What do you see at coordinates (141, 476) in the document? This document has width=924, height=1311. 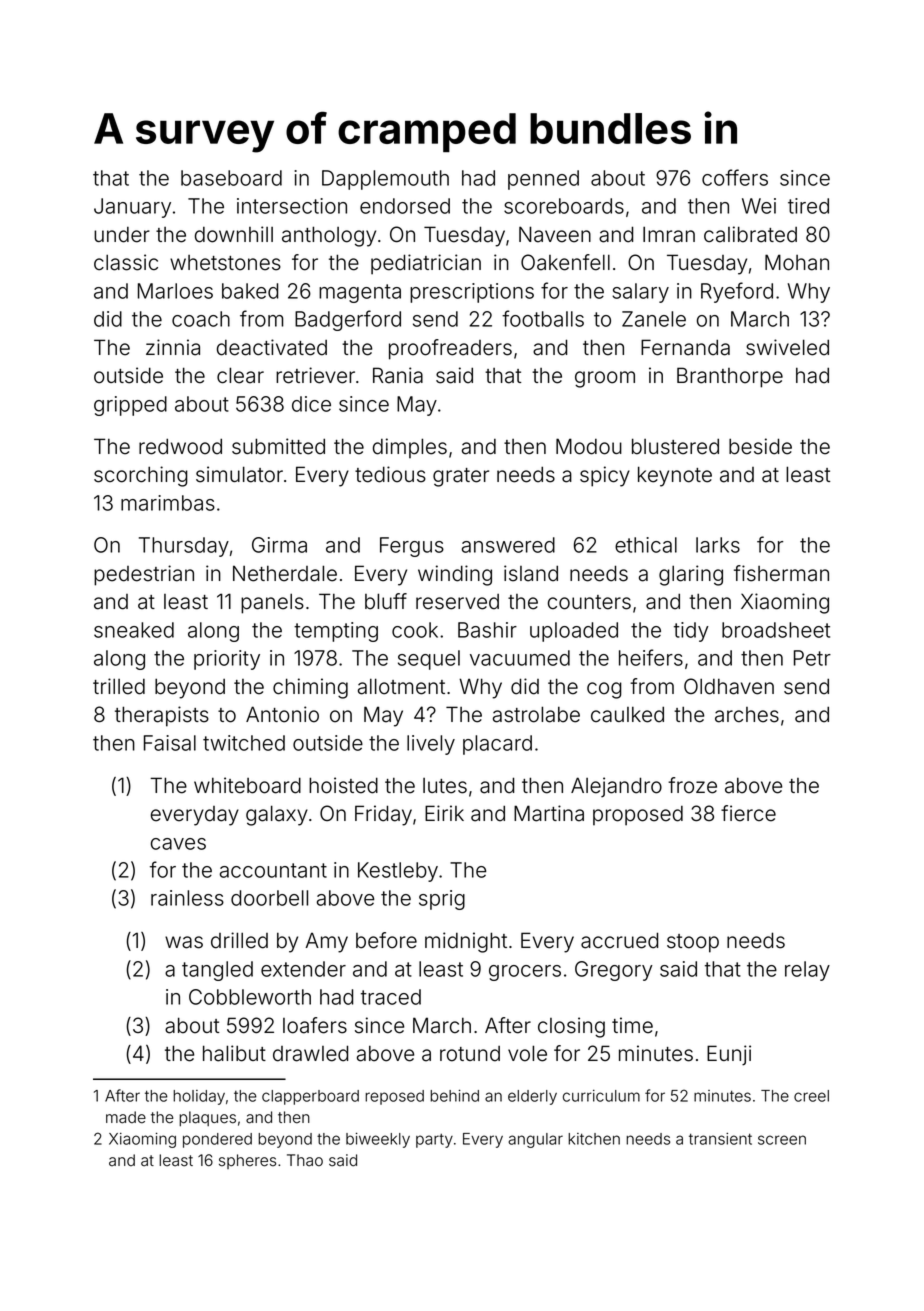 I see `scorching` at bounding box center [141, 476].
